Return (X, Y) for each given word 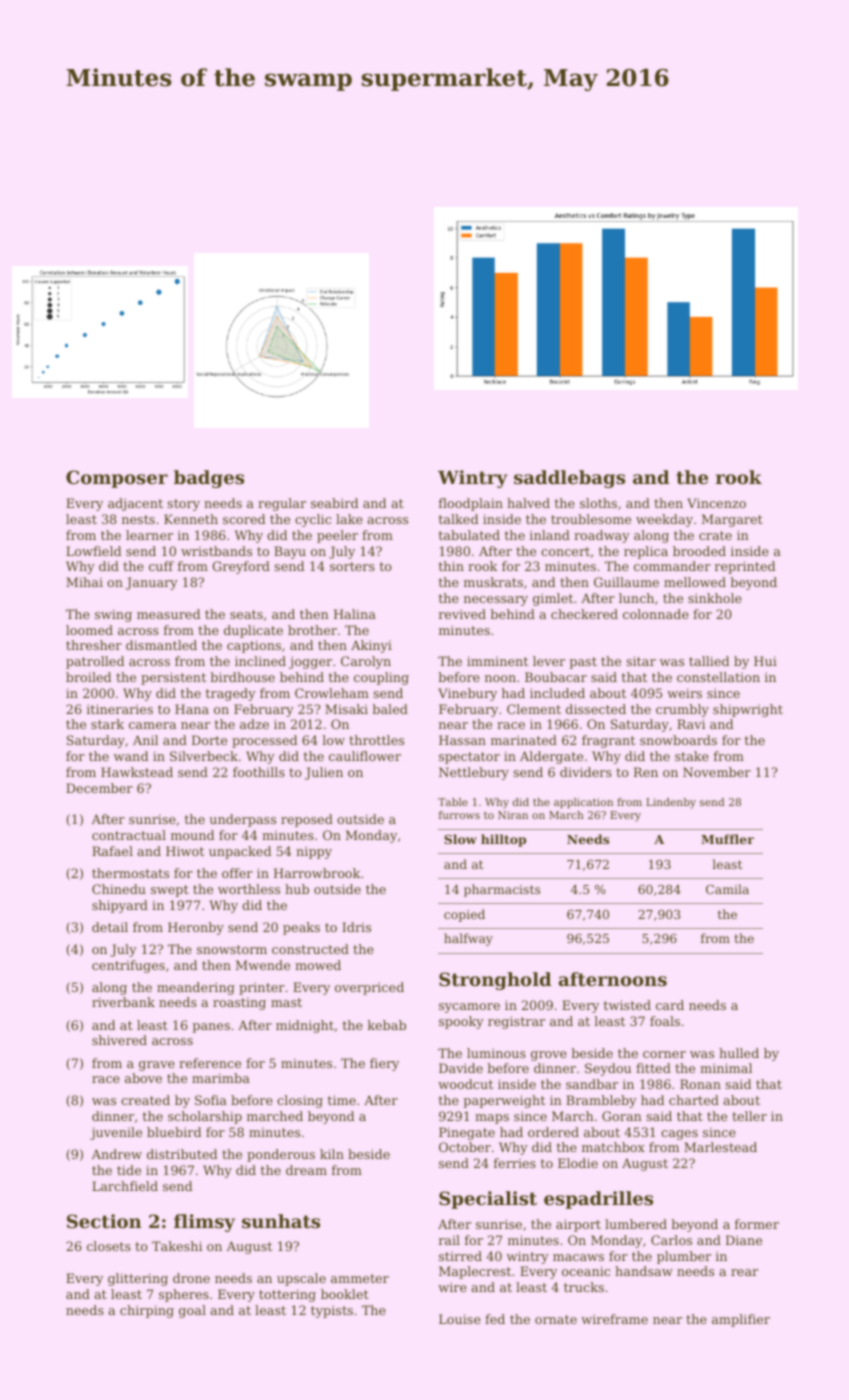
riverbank (123, 1002)
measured (168, 614)
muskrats (493, 582)
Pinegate (467, 1133)
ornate (556, 1319)
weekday (664, 520)
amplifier (741, 1320)
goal (192, 1311)
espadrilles (598, 1200)
